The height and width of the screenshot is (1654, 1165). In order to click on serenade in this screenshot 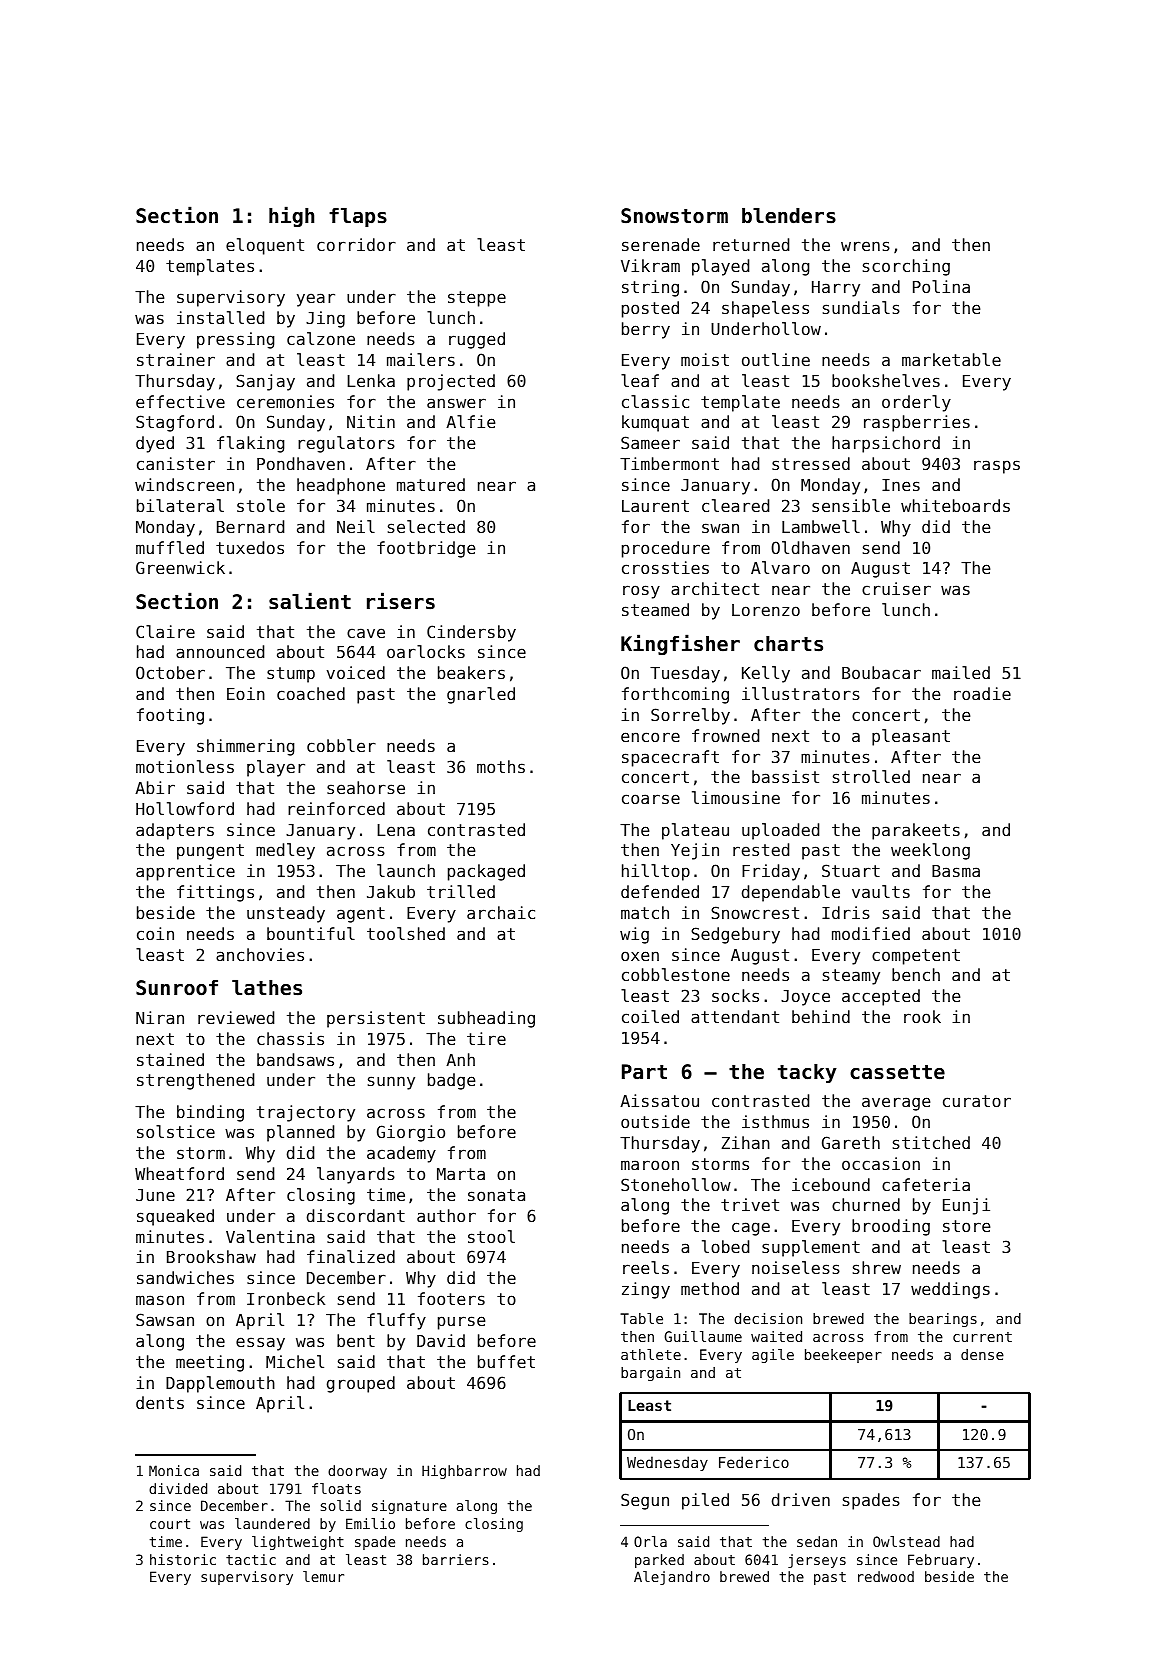, I will do `click(661, 244)`.
